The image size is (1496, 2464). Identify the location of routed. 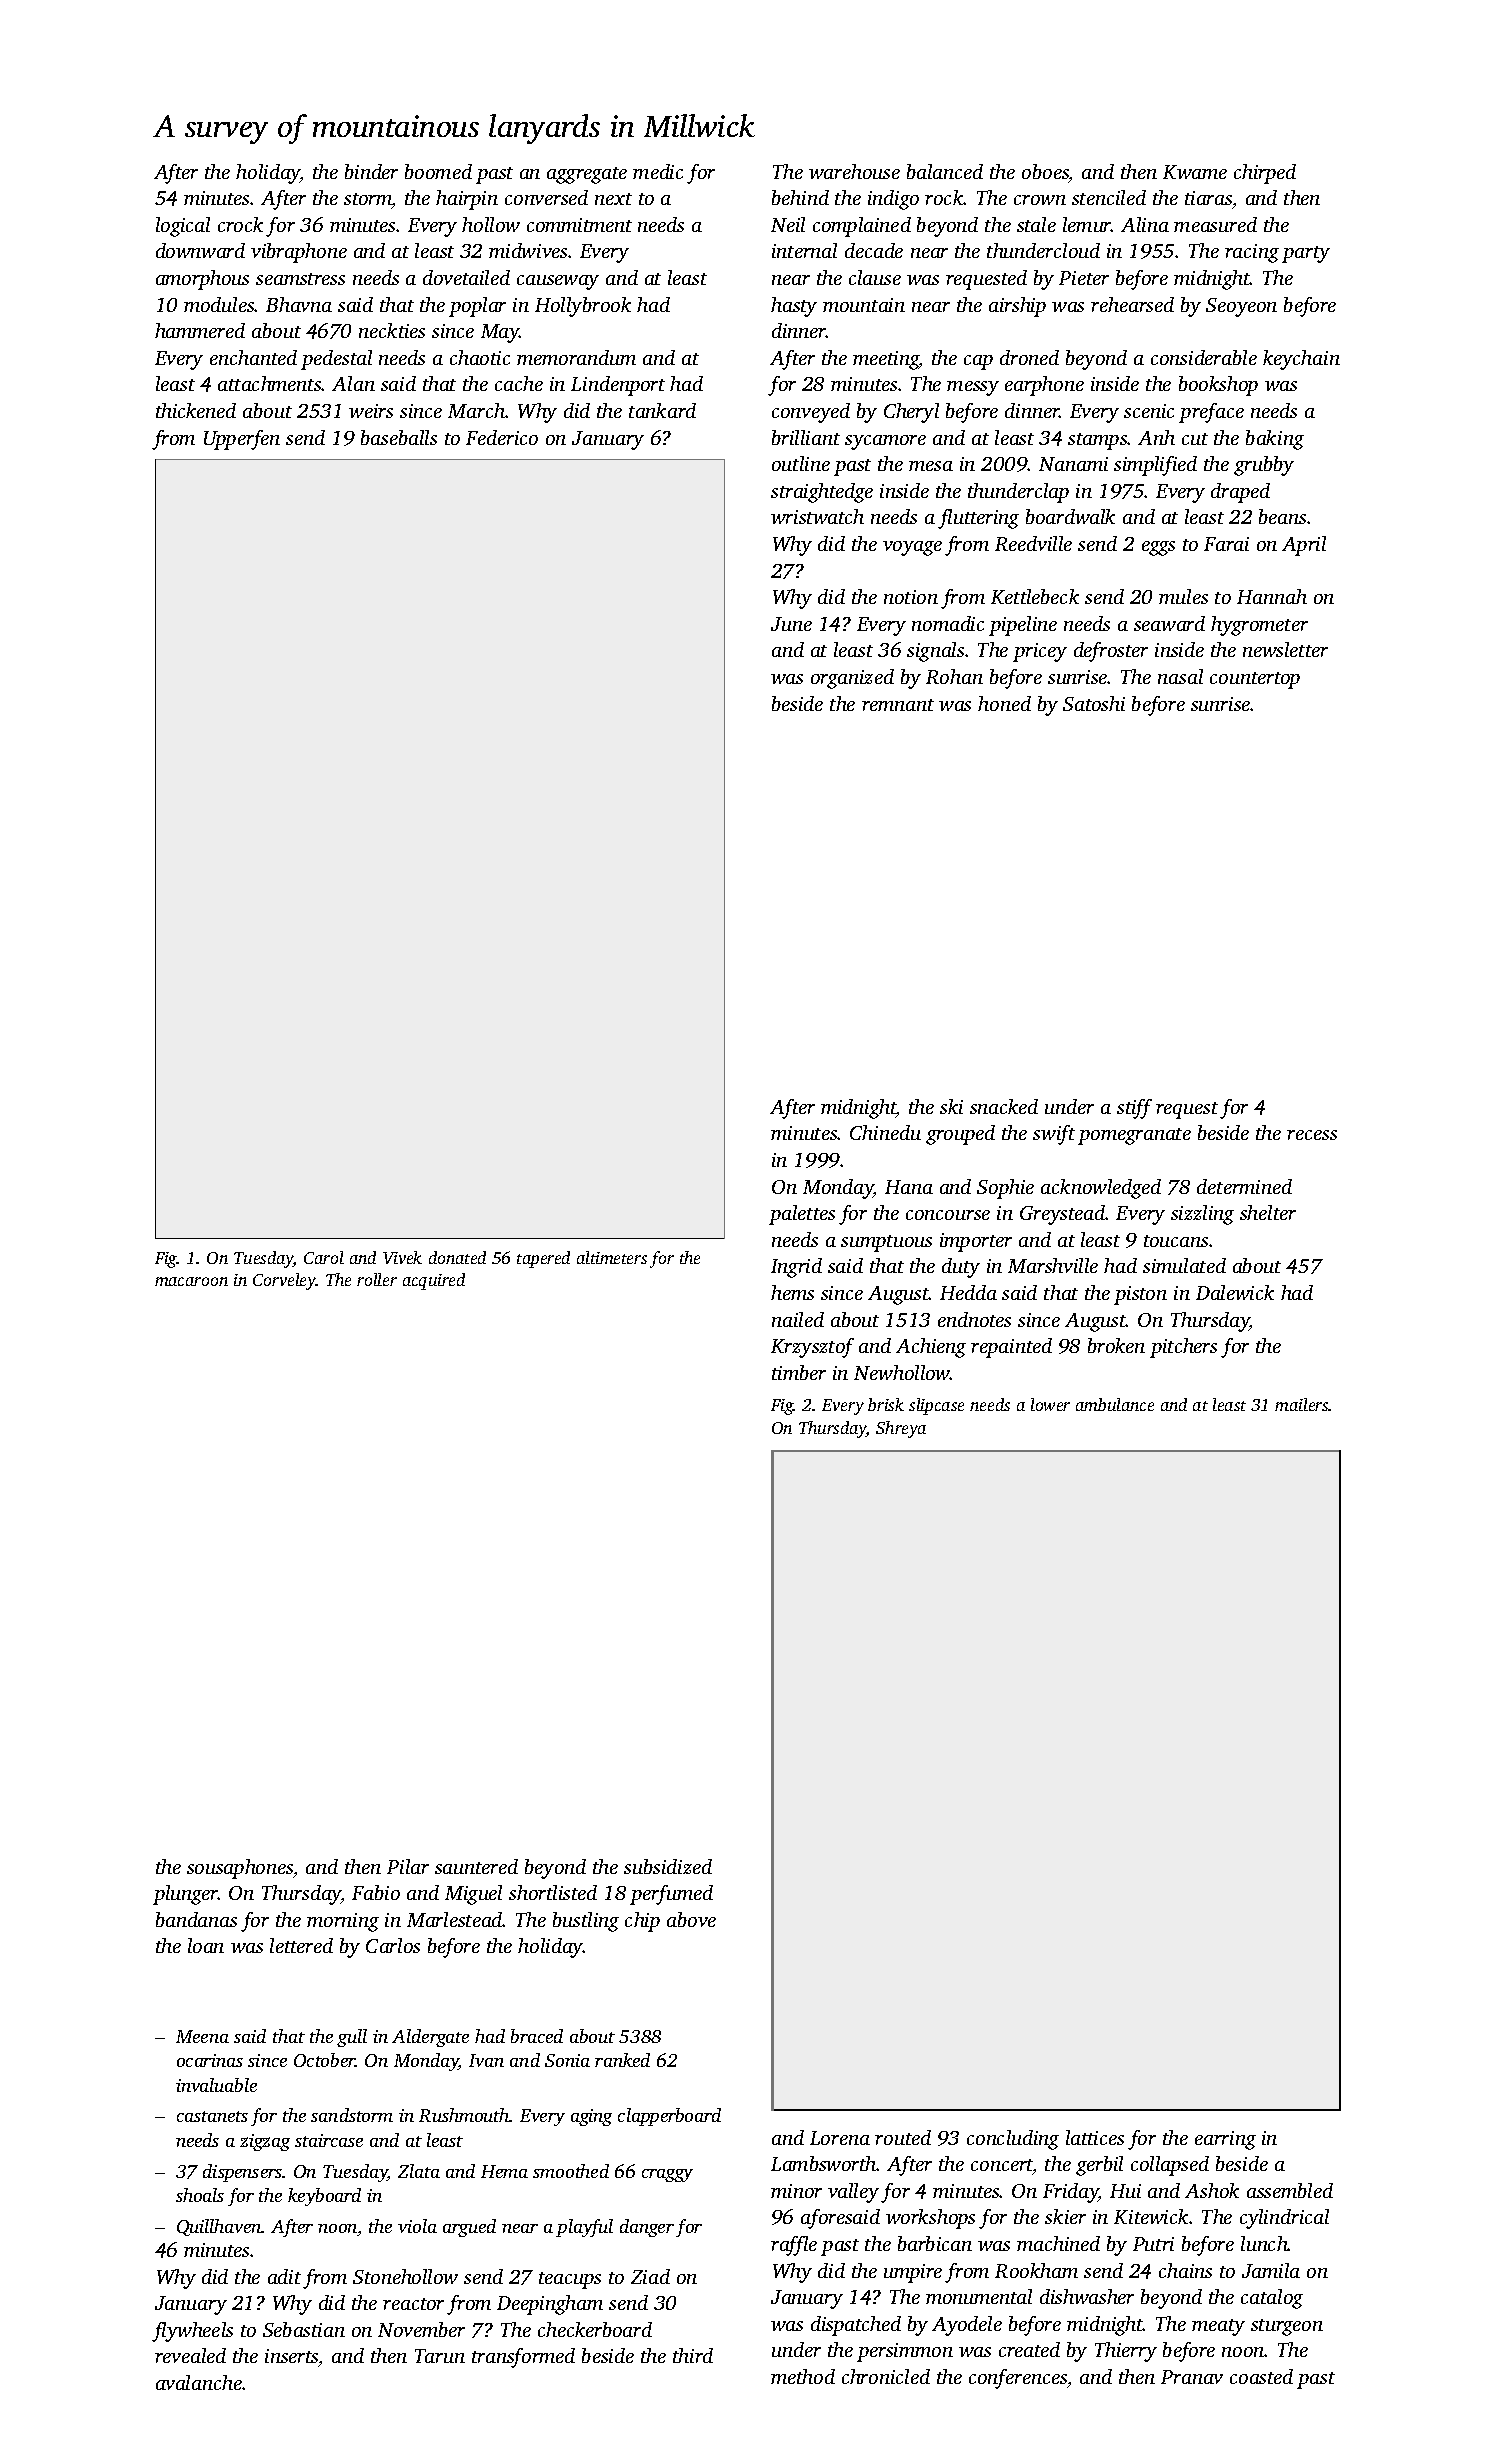
(903, 2137).
